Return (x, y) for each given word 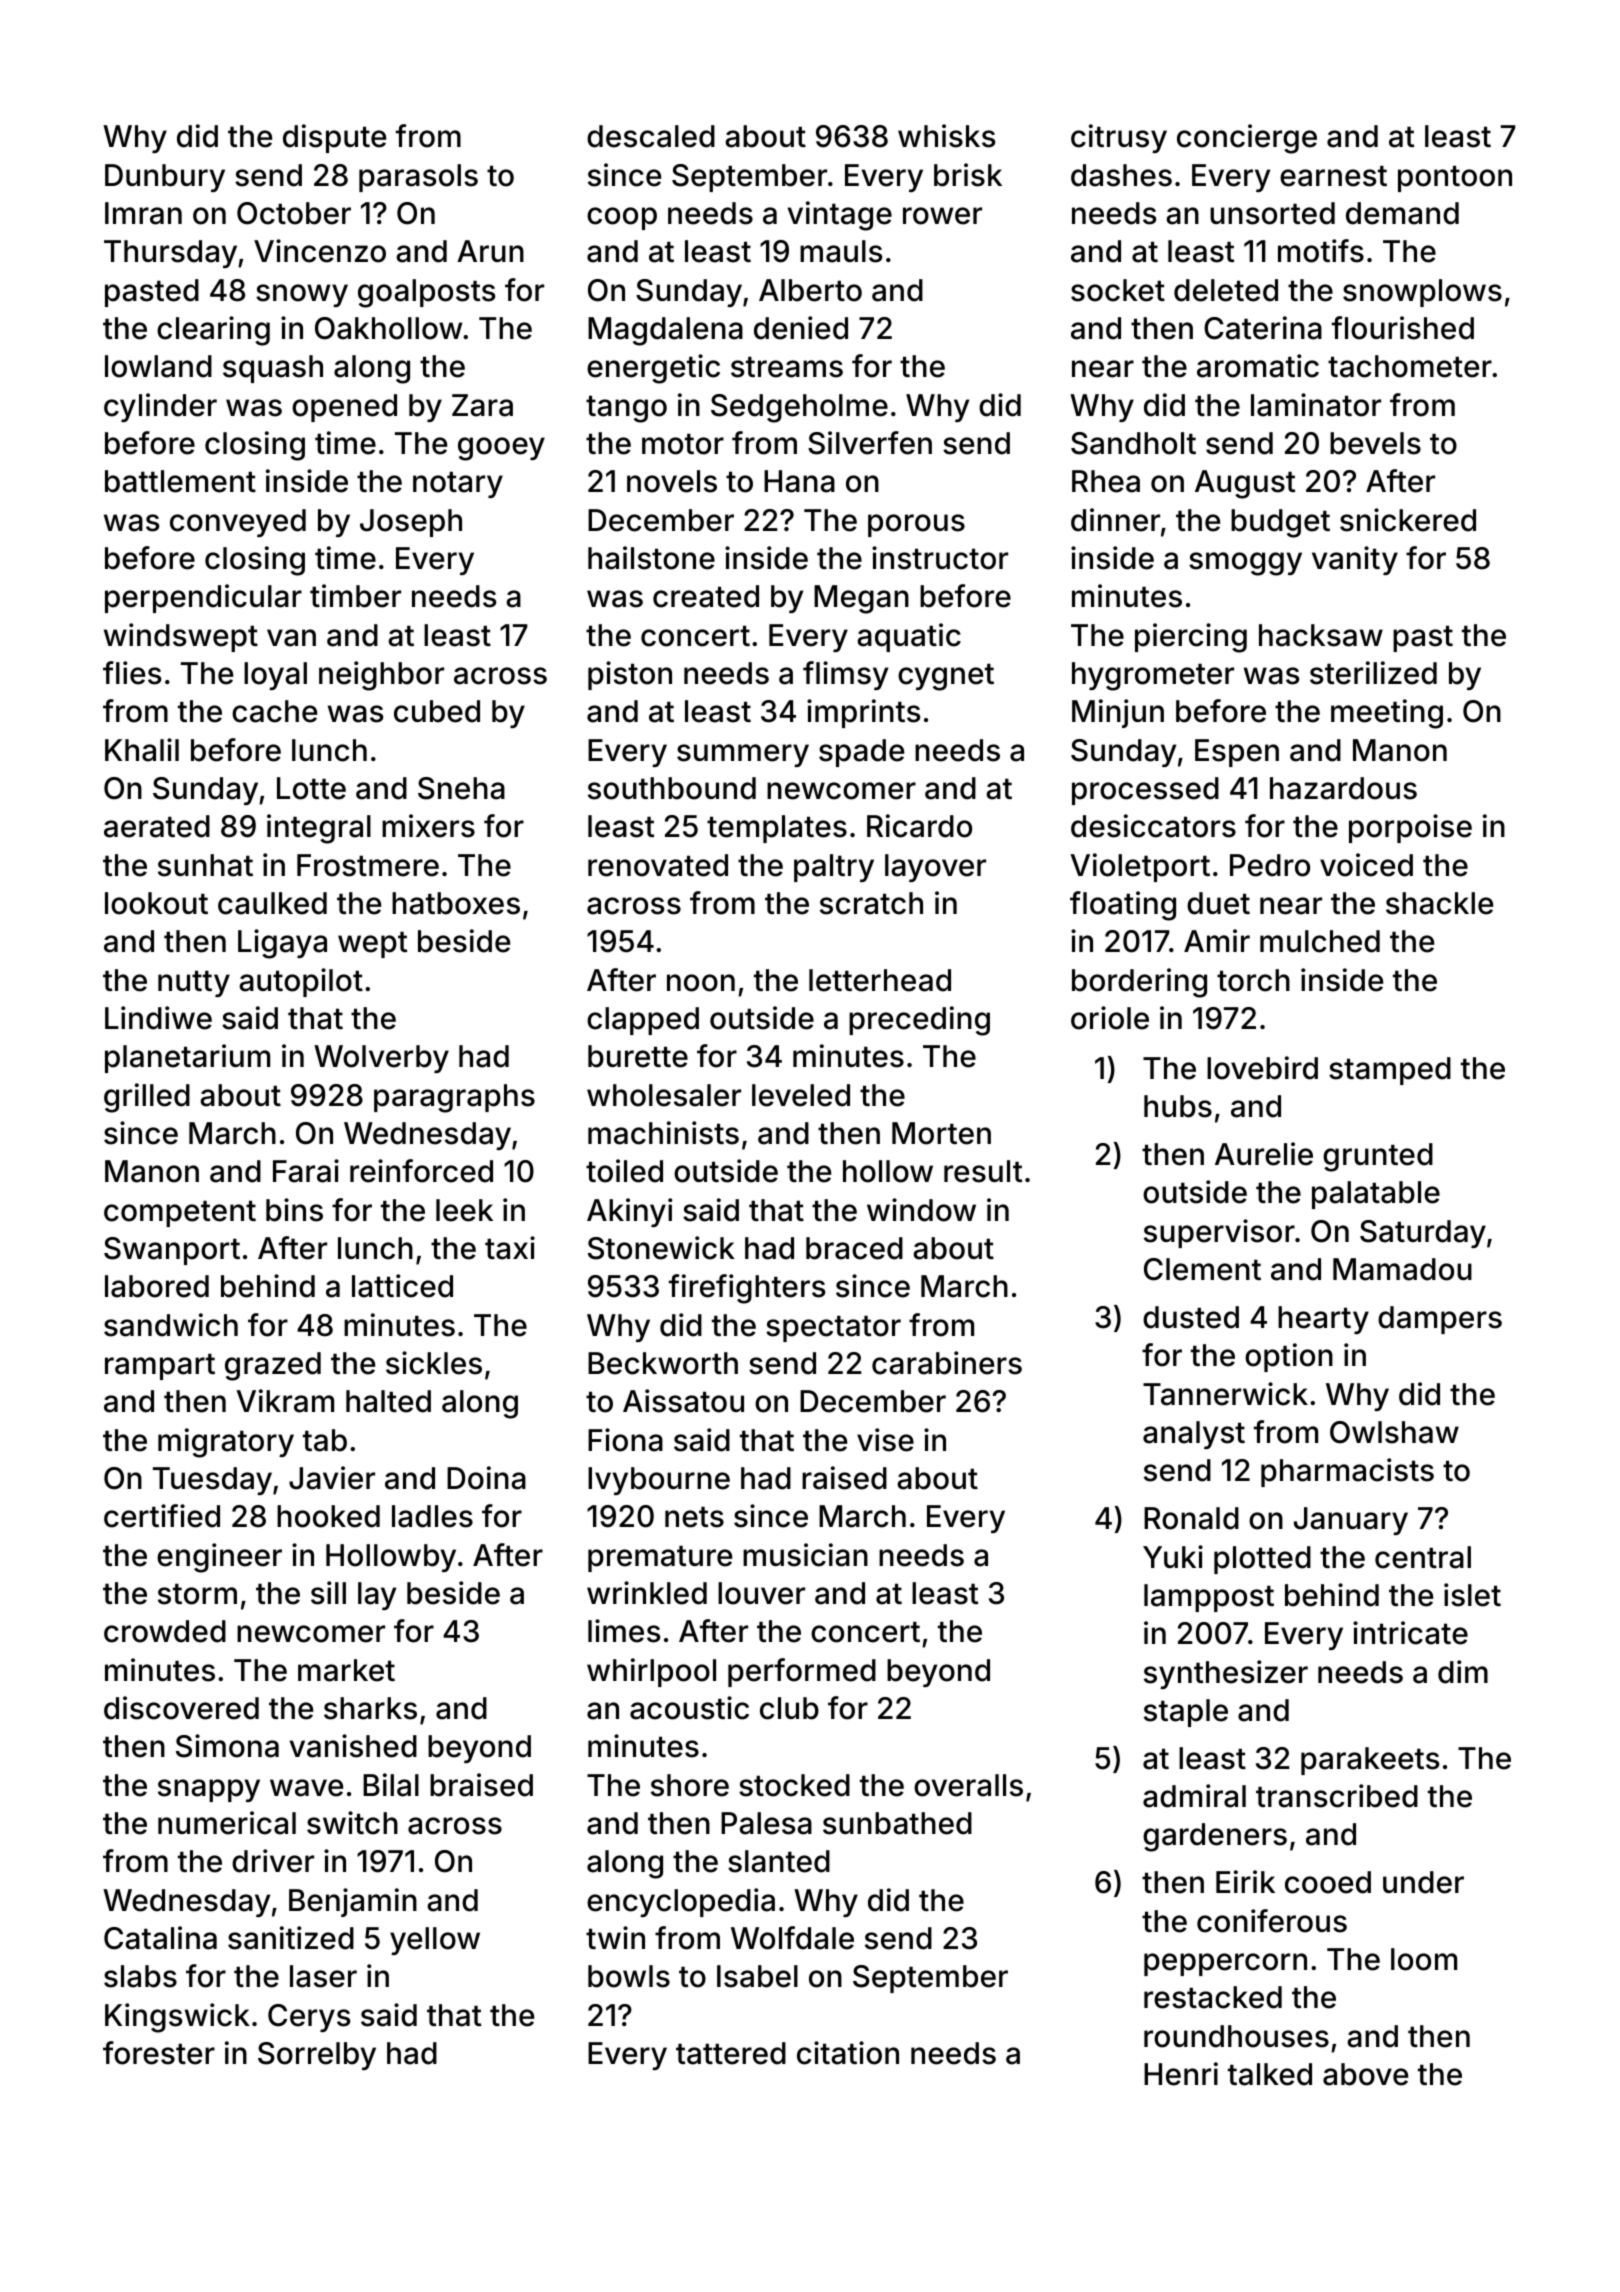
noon (701, 983)
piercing (1191, 638)
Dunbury (165, 178)
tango (626, 409)
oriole (1110, 1018)
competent (180, 1213)
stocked (794, 1785)
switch (352, 1823)
